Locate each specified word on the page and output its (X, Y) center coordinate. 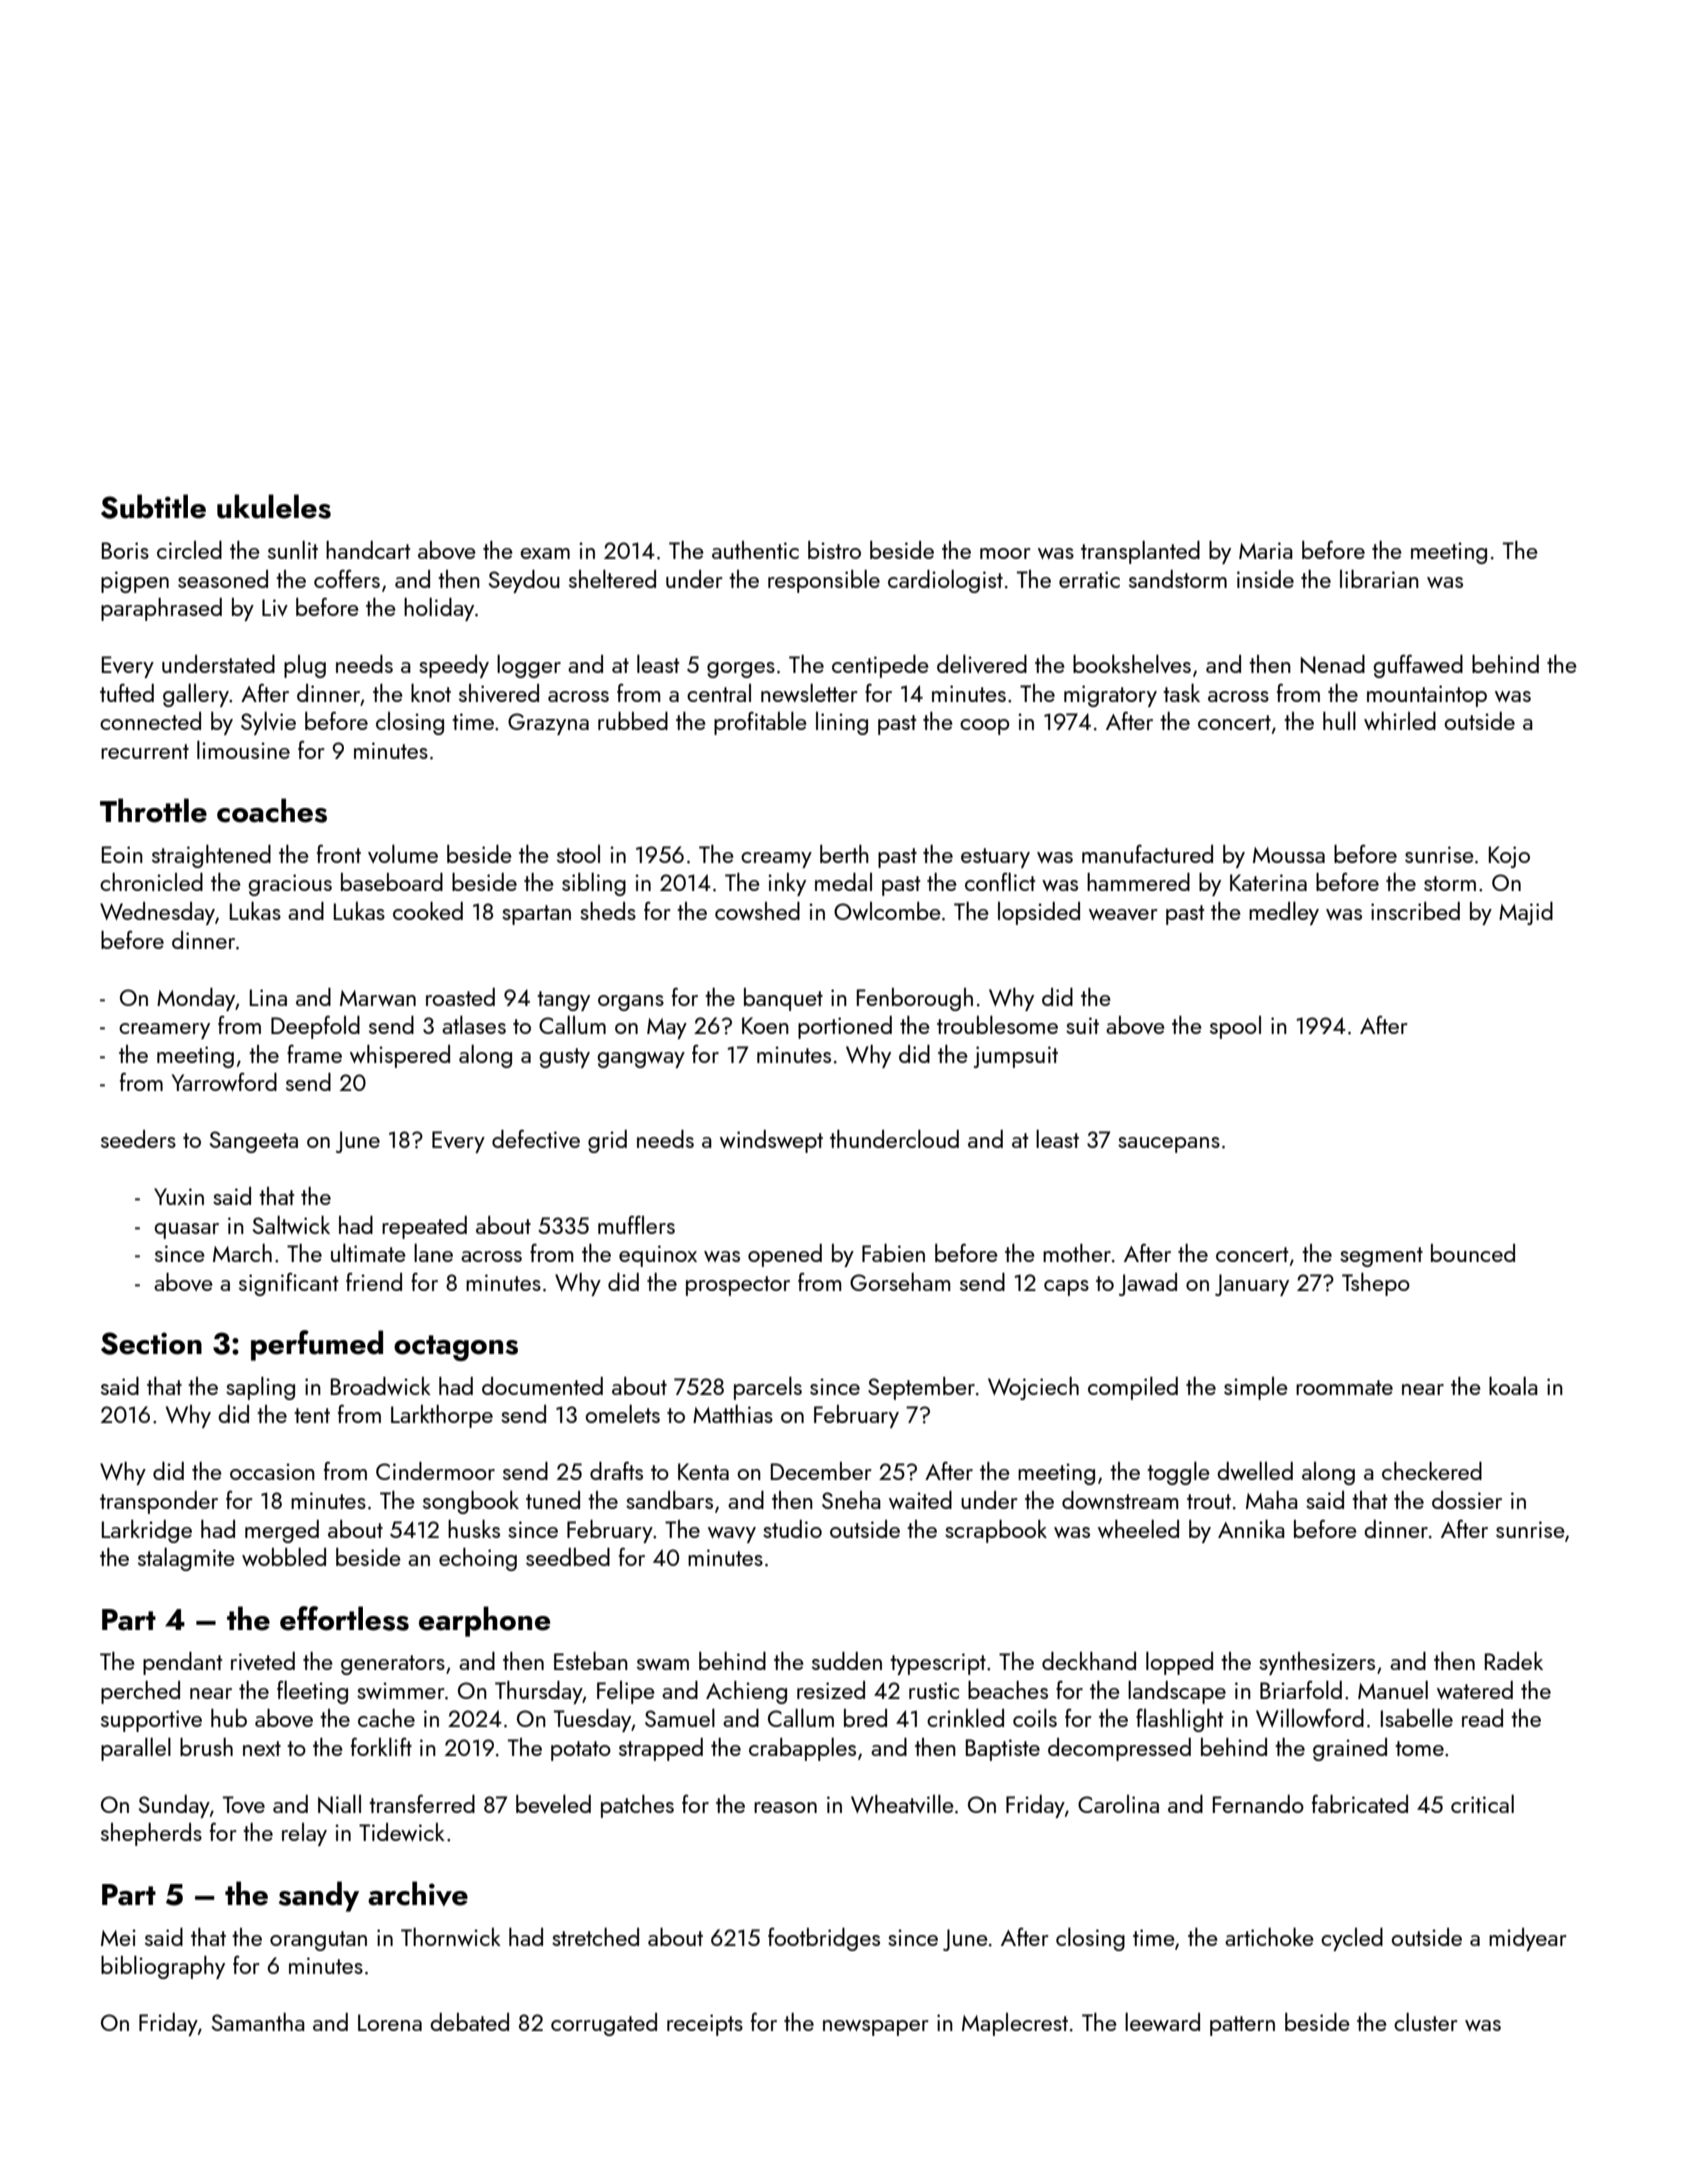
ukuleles (274, 506)
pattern (1242, 2026)
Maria (1266, 550)
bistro (834, 550)
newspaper (876, 2028)
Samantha (258, 2022)
